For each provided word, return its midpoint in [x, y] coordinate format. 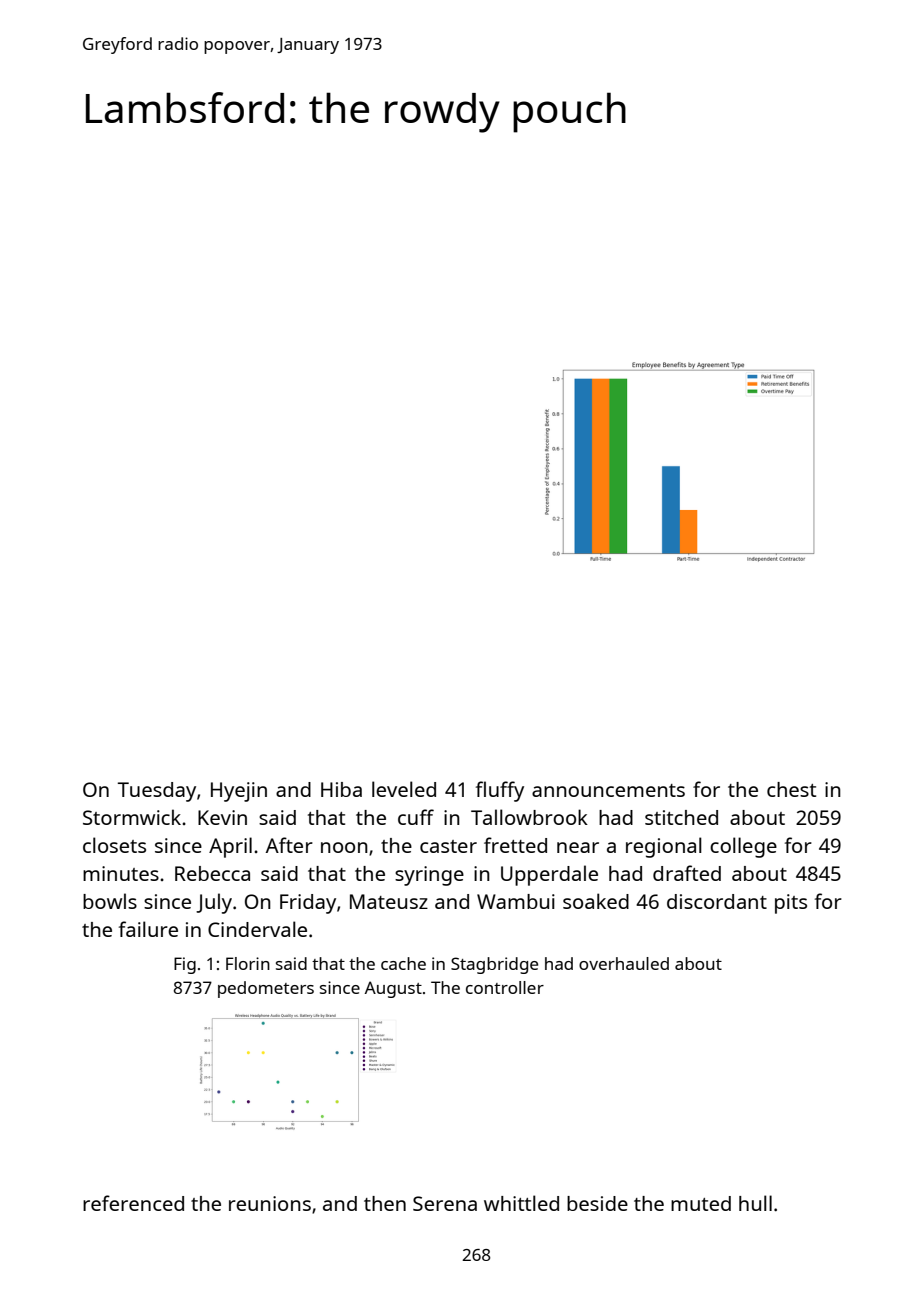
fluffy [500, 791]
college [743, 847]
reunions [270, 1203]
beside [597, 1203]
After [289, 845]
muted [701, 1203]
